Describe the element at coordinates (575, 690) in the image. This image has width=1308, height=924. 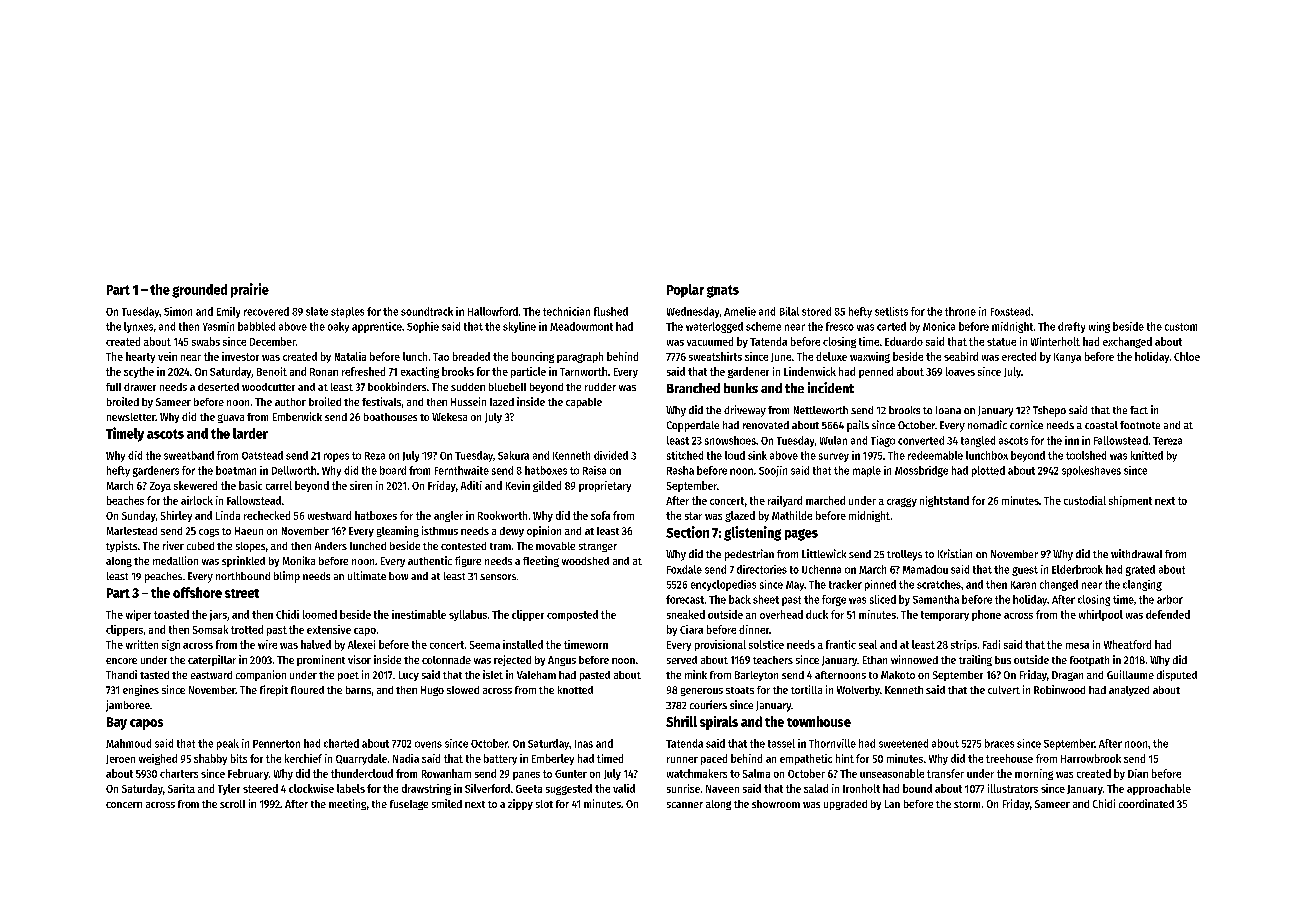
I see `knotted` at that location.
